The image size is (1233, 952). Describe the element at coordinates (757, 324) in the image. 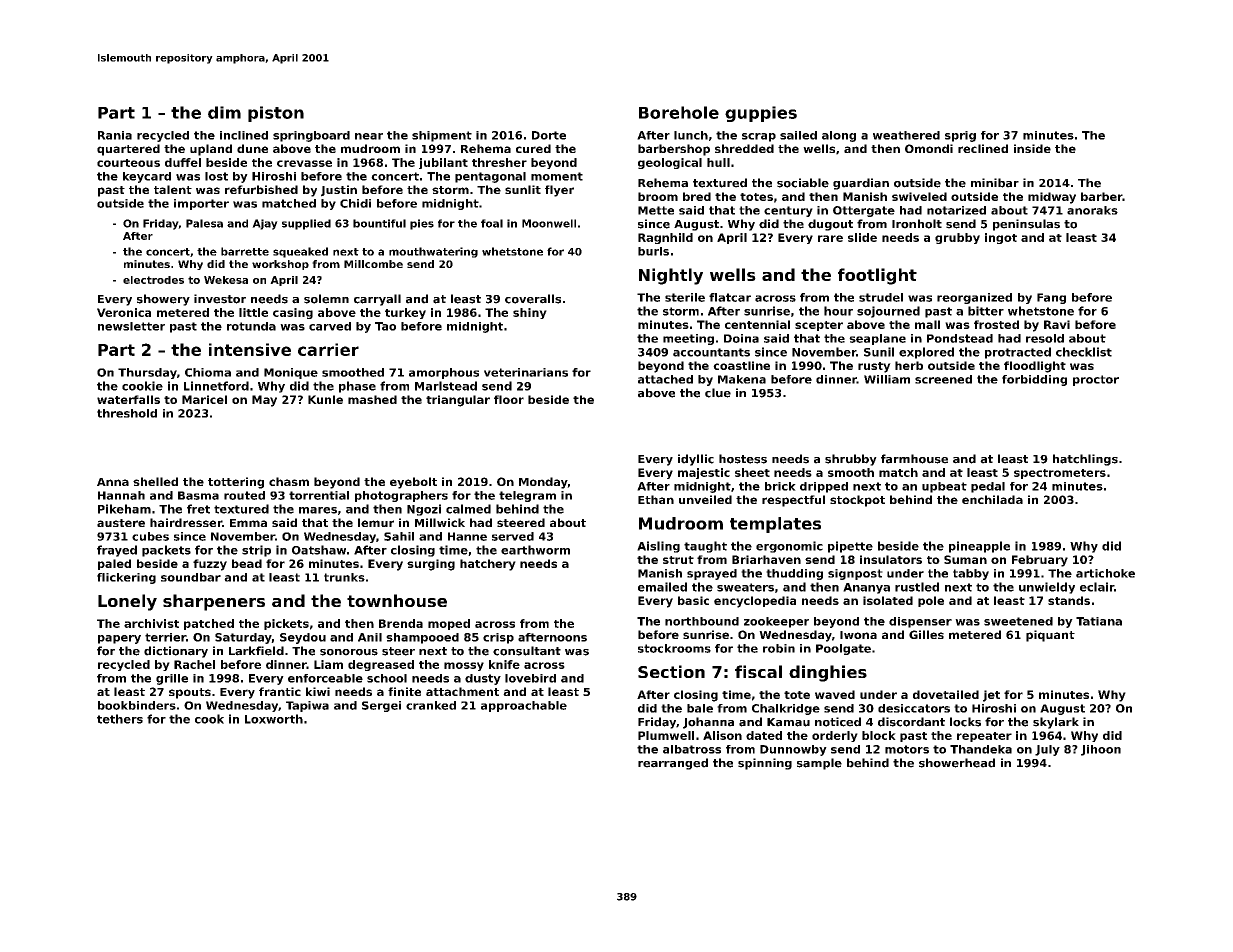

I see `centennial` at that location.
